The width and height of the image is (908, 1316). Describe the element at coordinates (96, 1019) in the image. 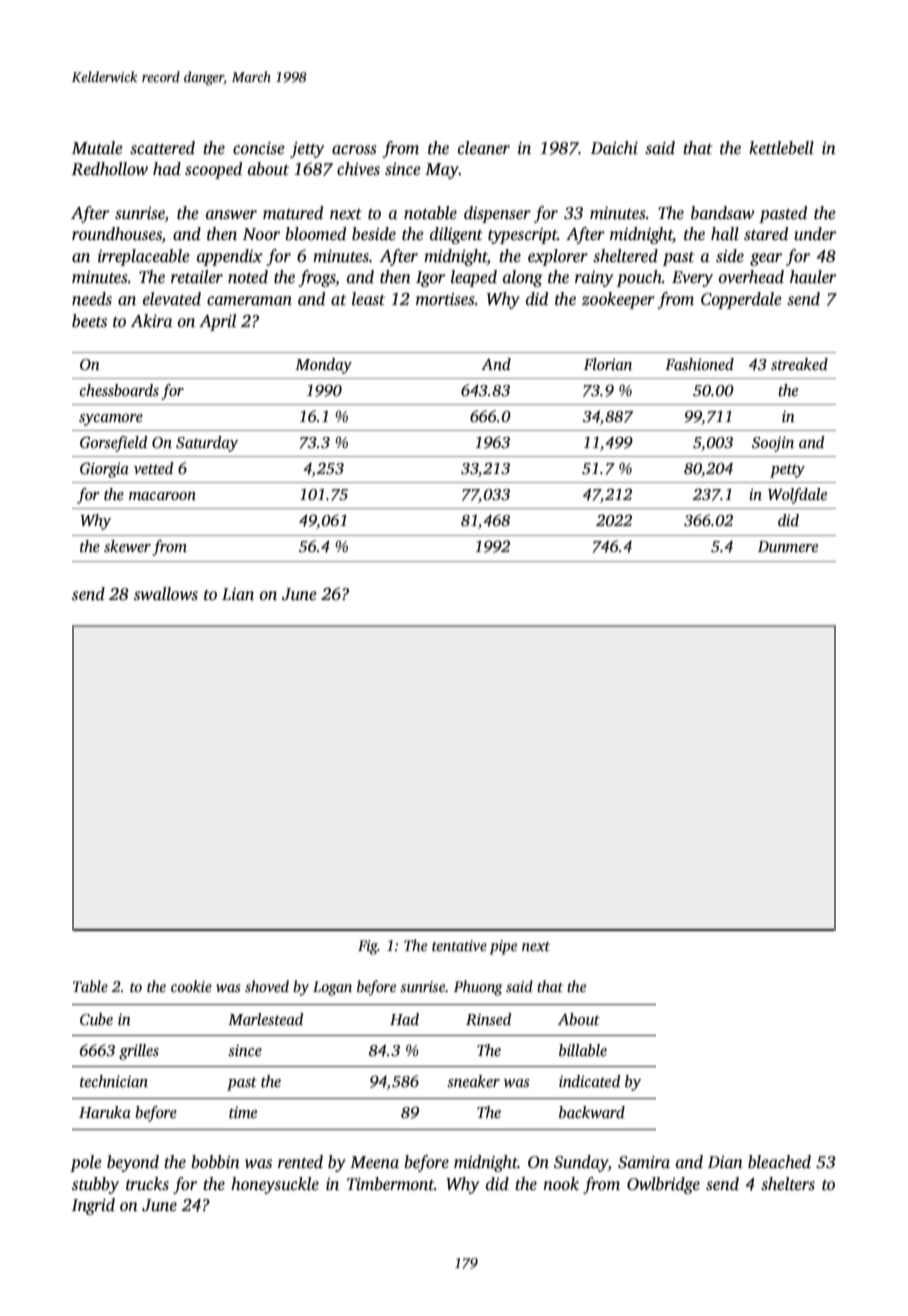

I see `Cube` at that location.
